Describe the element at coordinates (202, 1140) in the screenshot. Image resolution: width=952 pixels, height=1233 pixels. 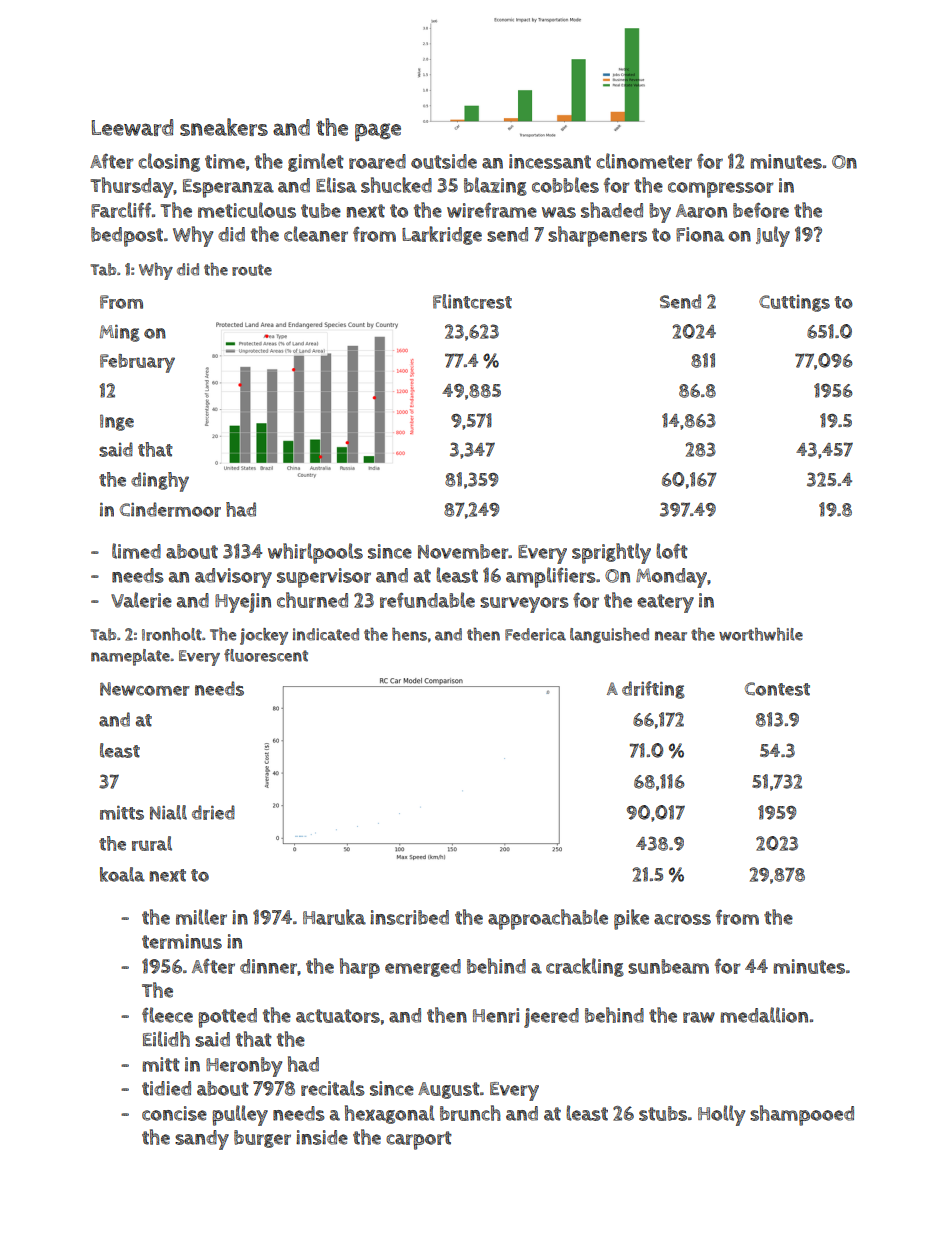
I see `sandy` at that location.
